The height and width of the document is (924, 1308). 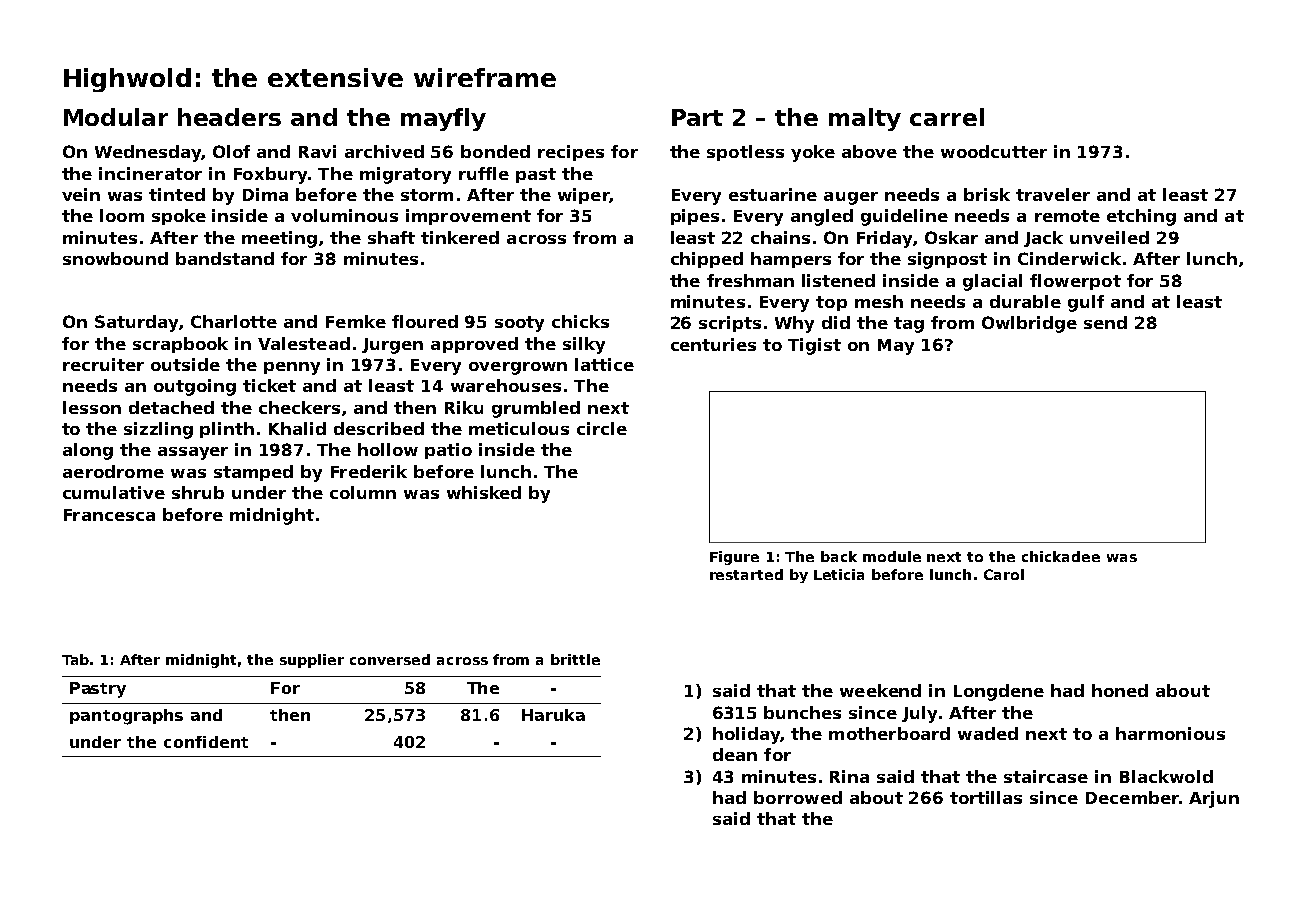 What do you see at coordinates (484, 492) in the document?
I see `whisked` at bounding box center [484, 492].
